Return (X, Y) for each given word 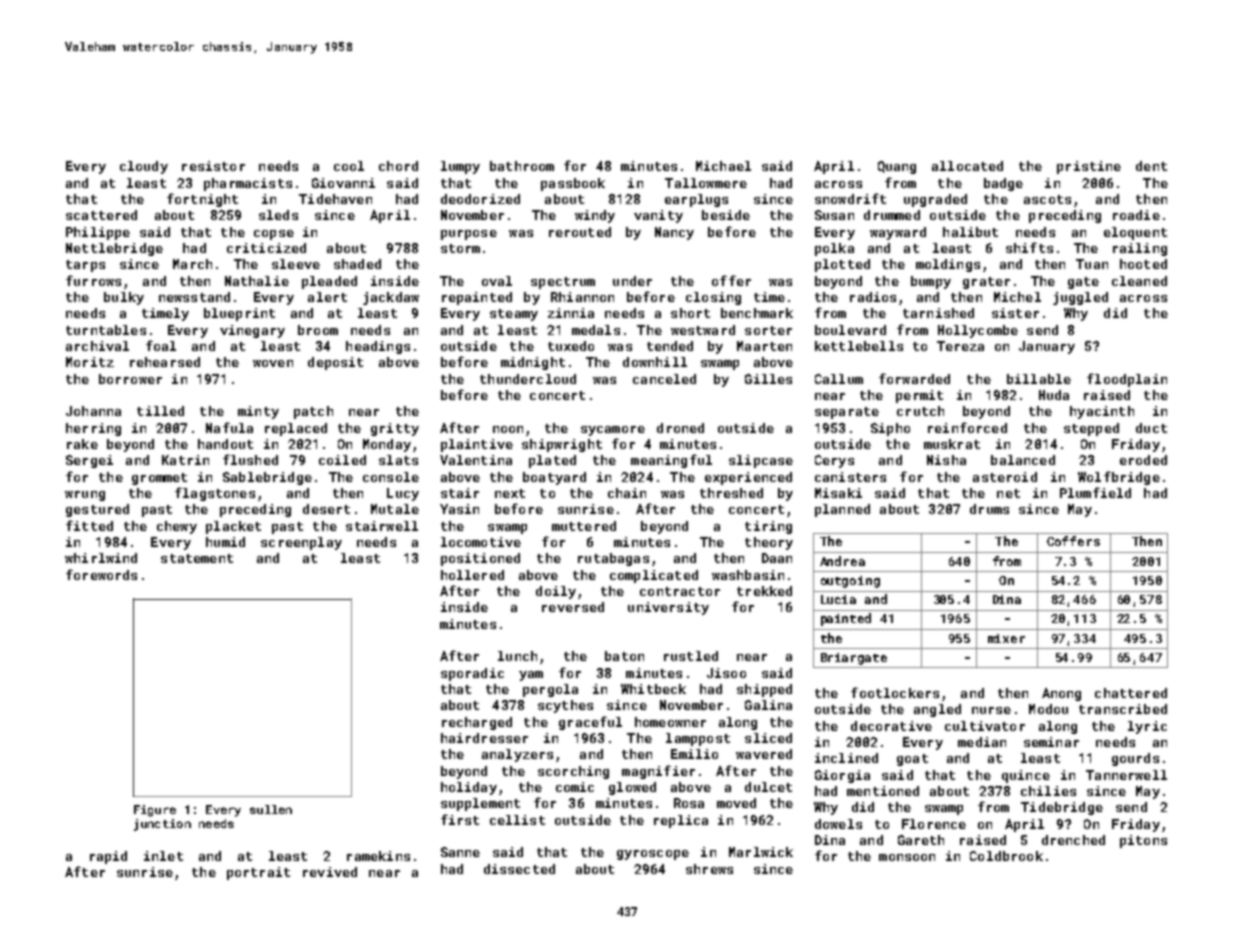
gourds (1135, 759)
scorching (573, 772)
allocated (967, 166)
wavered (764, 754)
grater (986, 283)
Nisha (946, 460)
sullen (271, 809)
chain (627, 493)
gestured (97, 510)
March (192, 264)
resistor (213, 166)
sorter (768, 330)
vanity (658, 216)
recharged (477, 723)
